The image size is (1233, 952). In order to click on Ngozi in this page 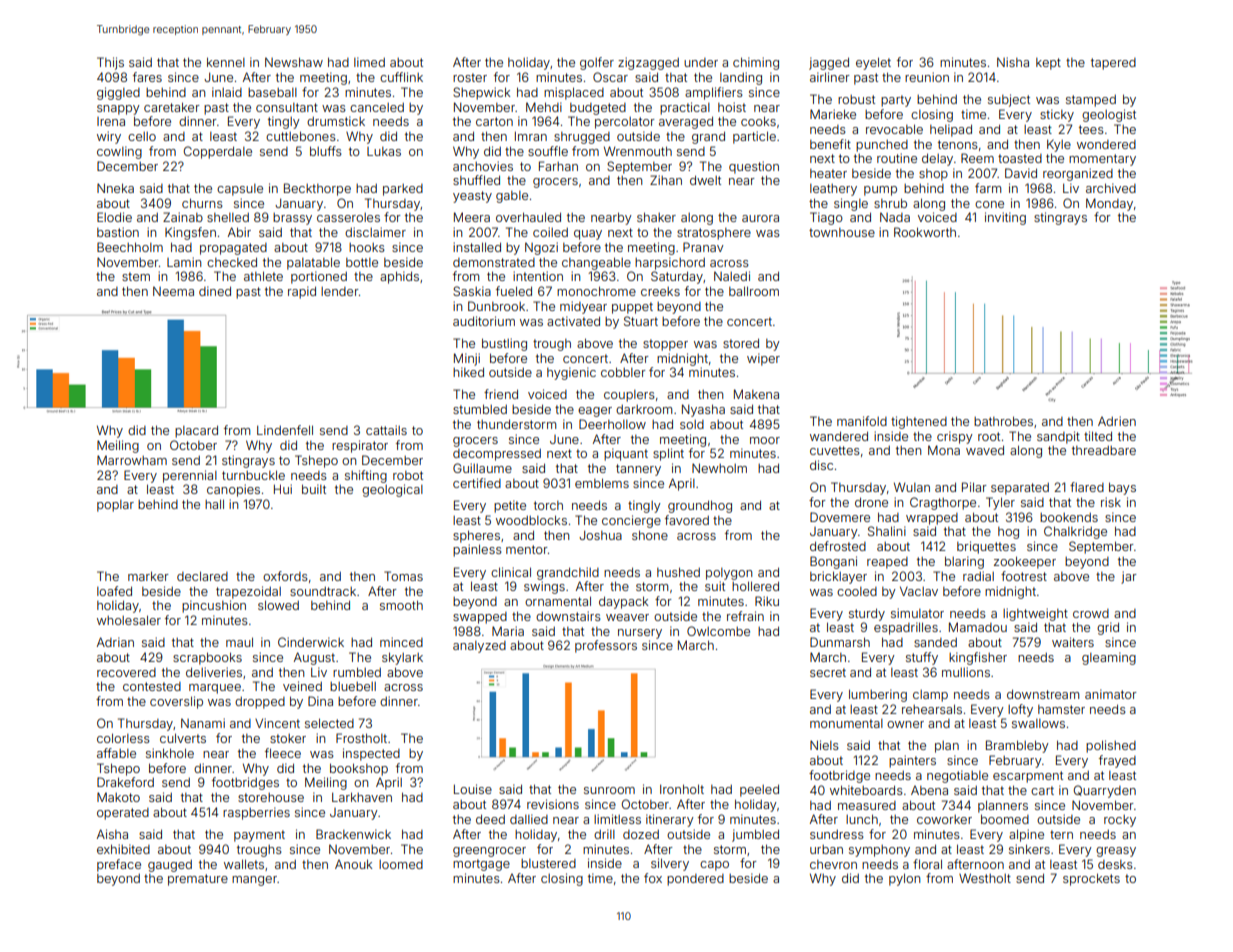, I will do `click(541, 248)`.
